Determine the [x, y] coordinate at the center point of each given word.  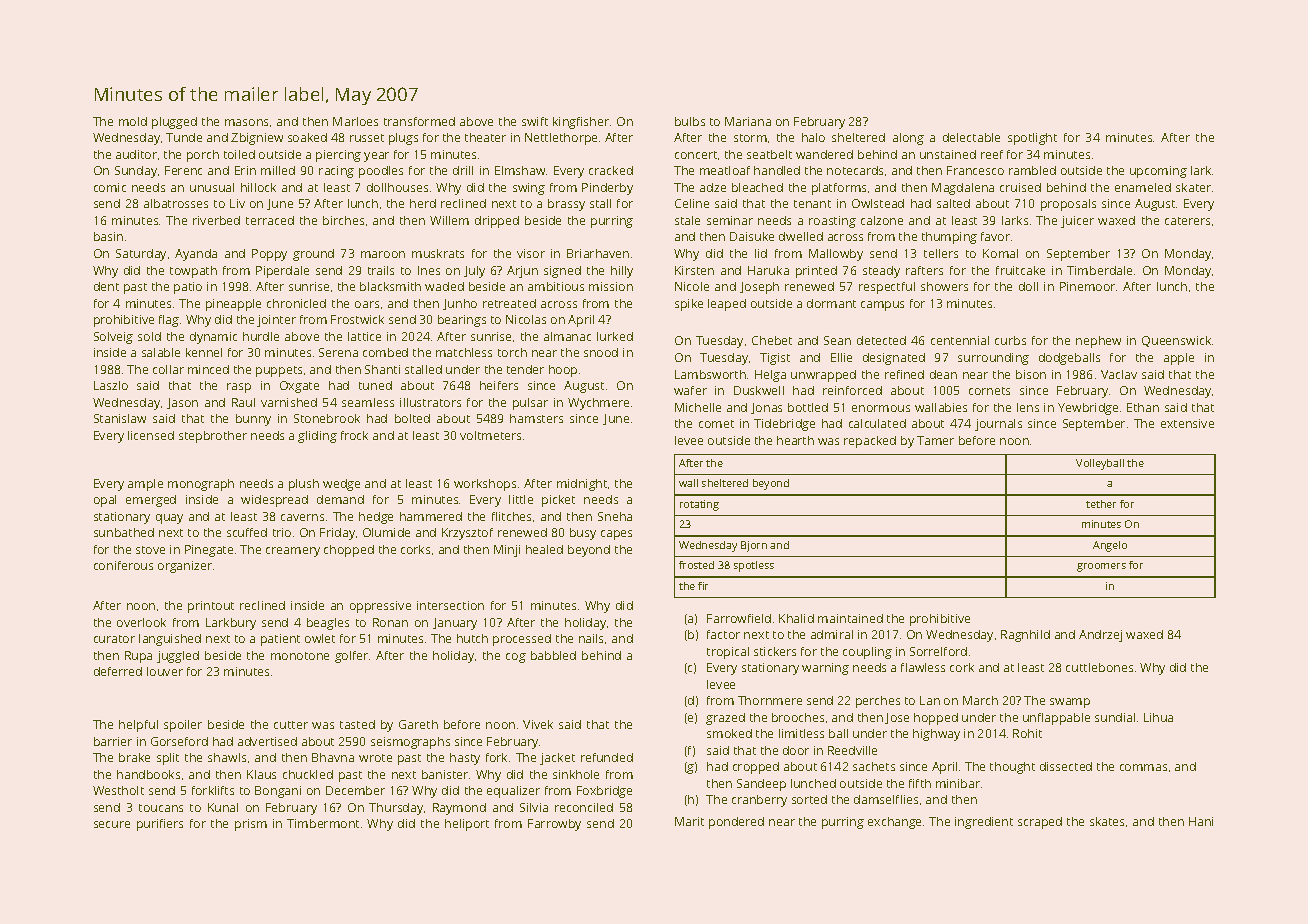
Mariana [748, 121]
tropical [728, 653]
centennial [960, 340]
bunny [253, 420]
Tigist [775, 359]
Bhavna [333, 757]
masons [246, 122]
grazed [725, 719]
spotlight [1032, 139]
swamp [1070, 703]
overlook [141, 622]
